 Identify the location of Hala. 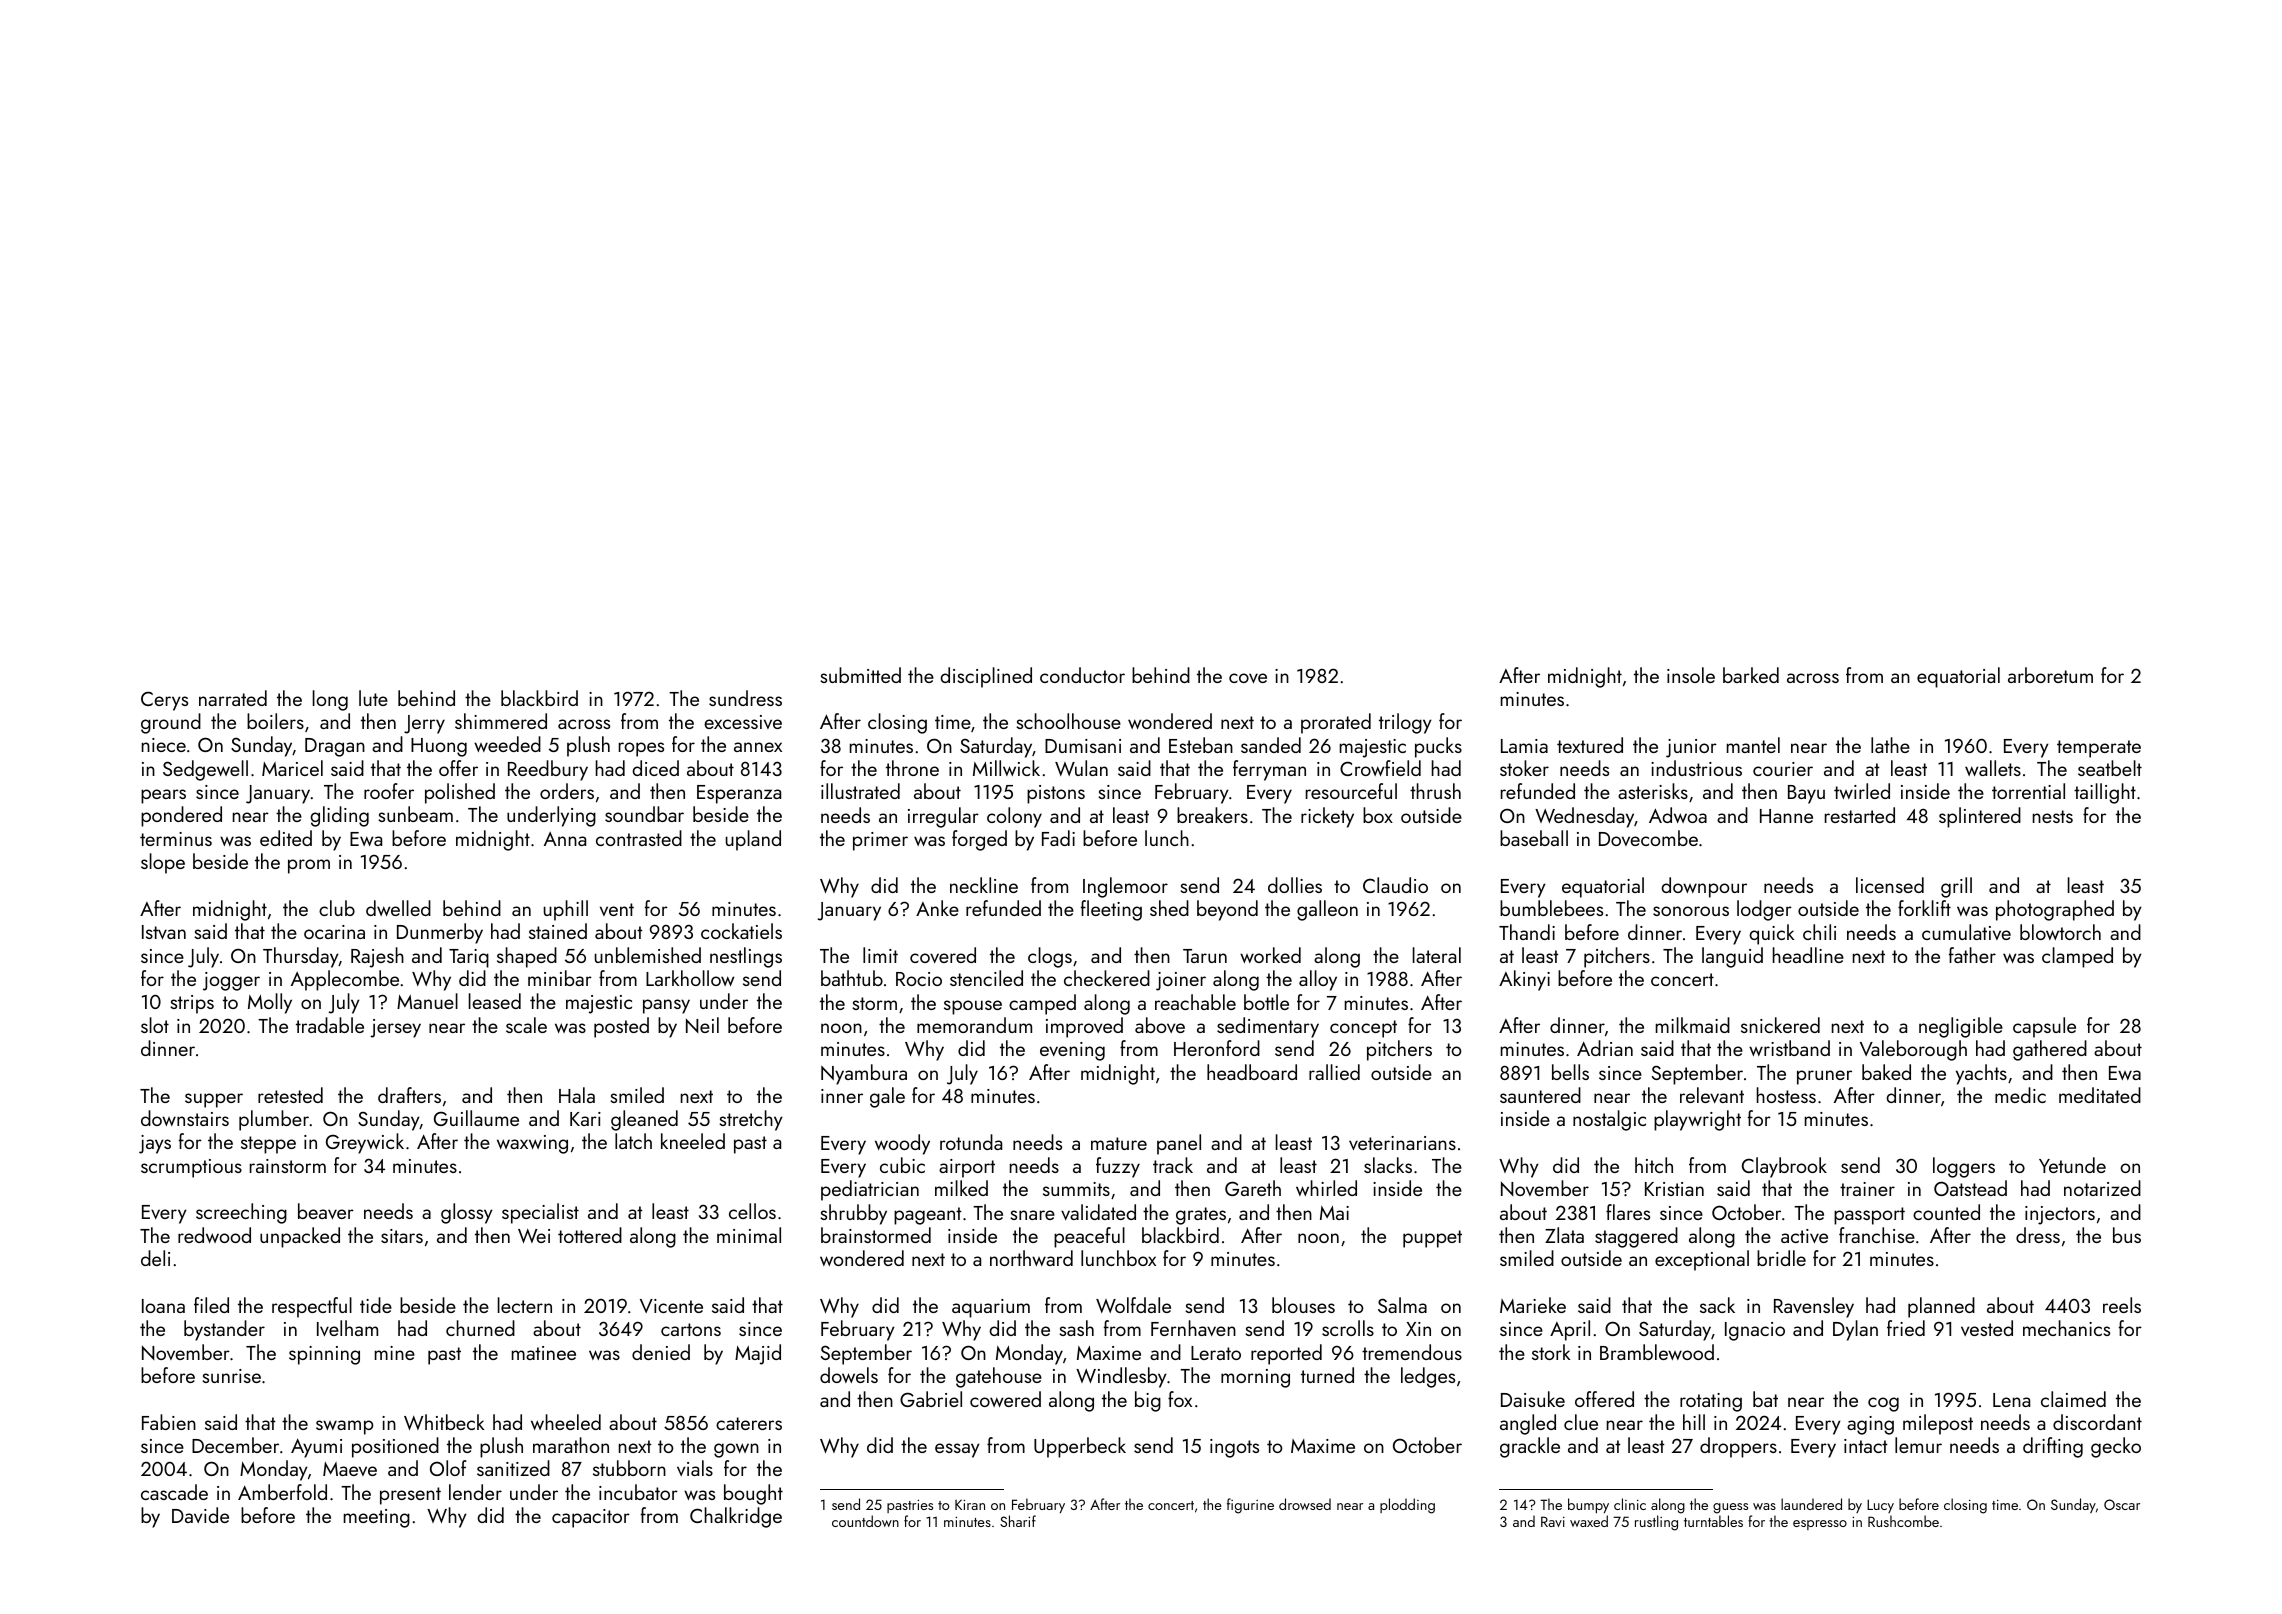
(577, 1095).
